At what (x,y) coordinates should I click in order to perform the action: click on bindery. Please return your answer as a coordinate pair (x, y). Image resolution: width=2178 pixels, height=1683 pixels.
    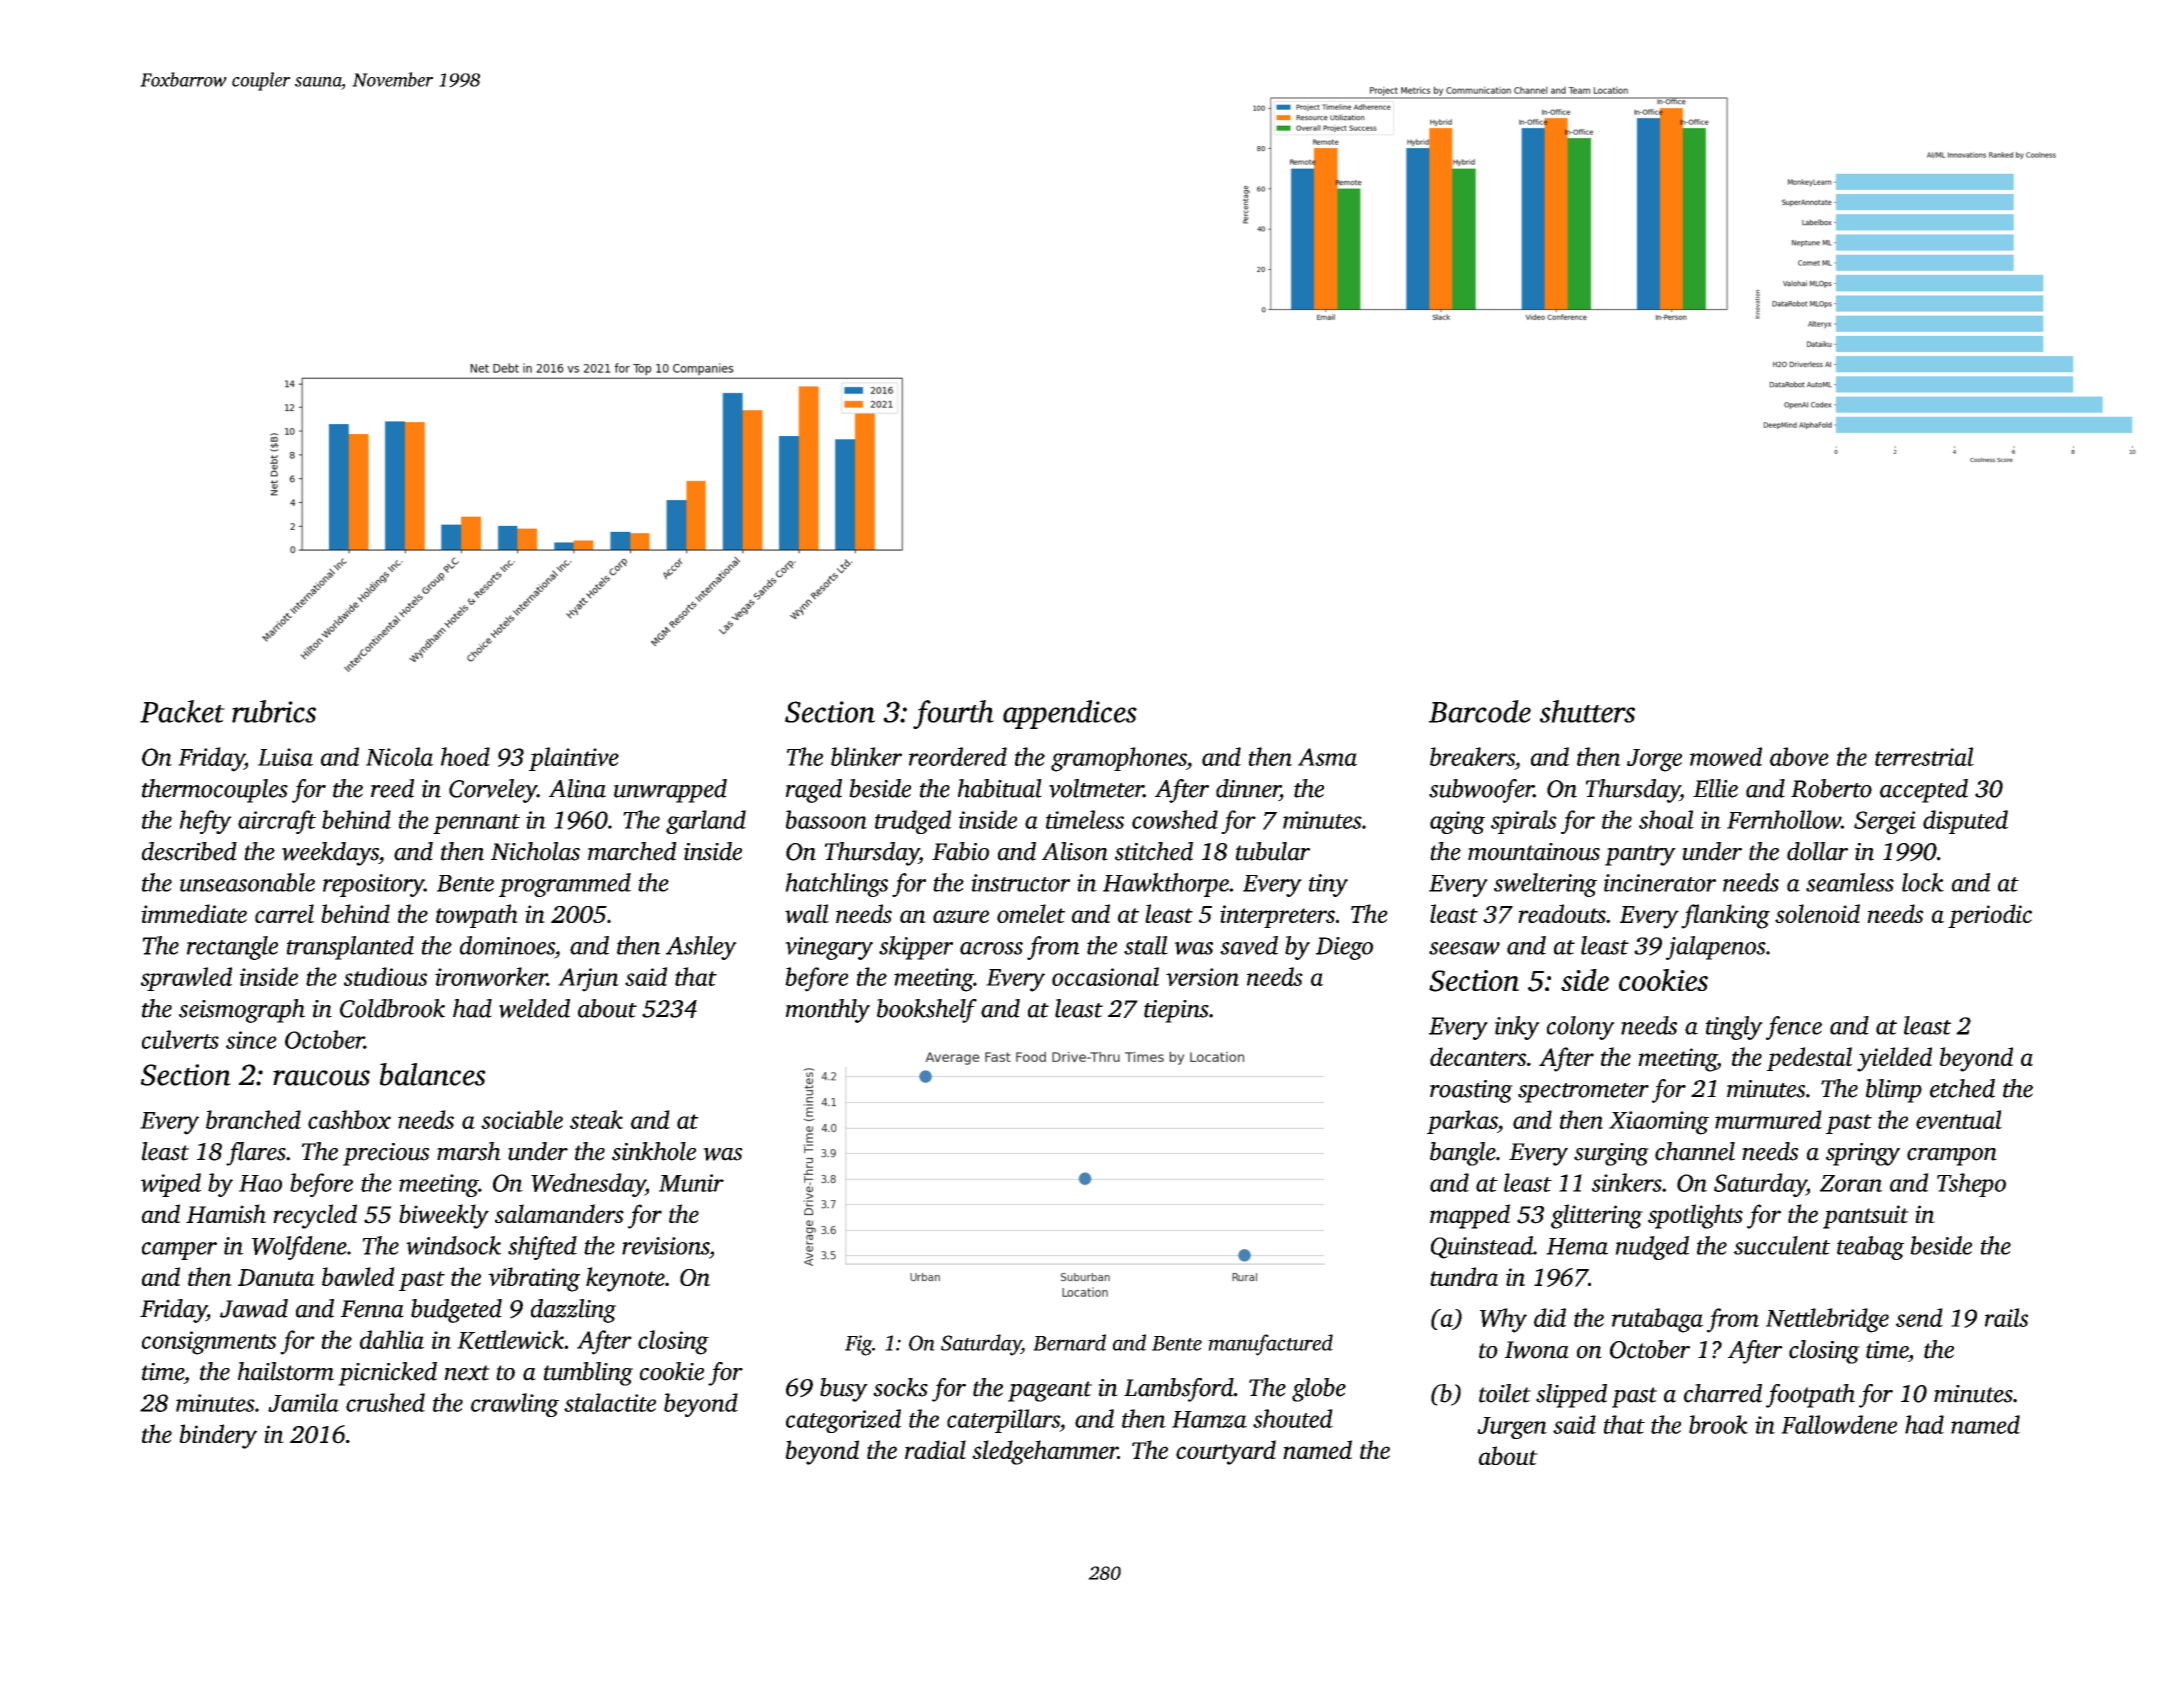
    Looking at the image, I should click on (218, 1436).
